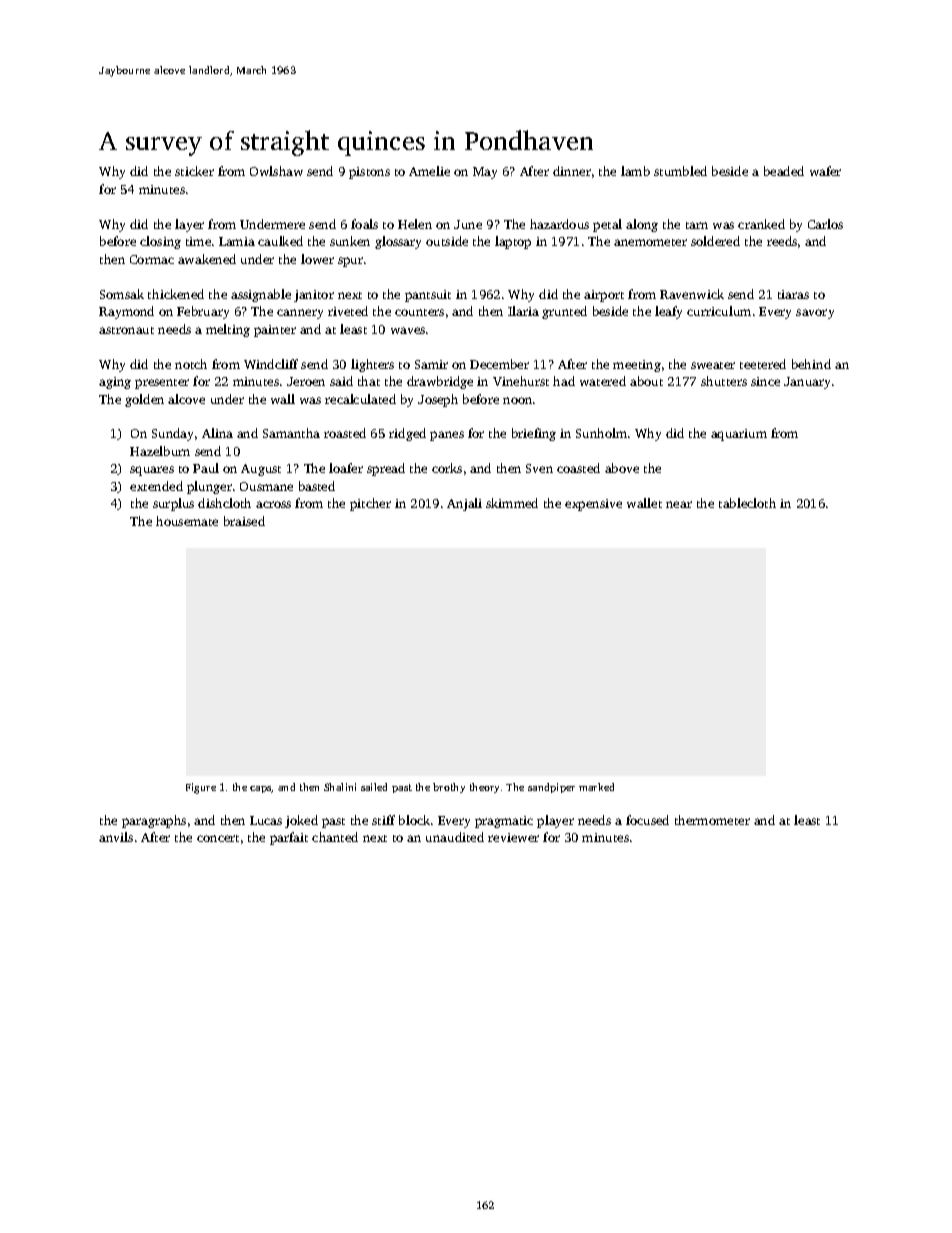  I want to click on sandpiper, so click(551, 788).
